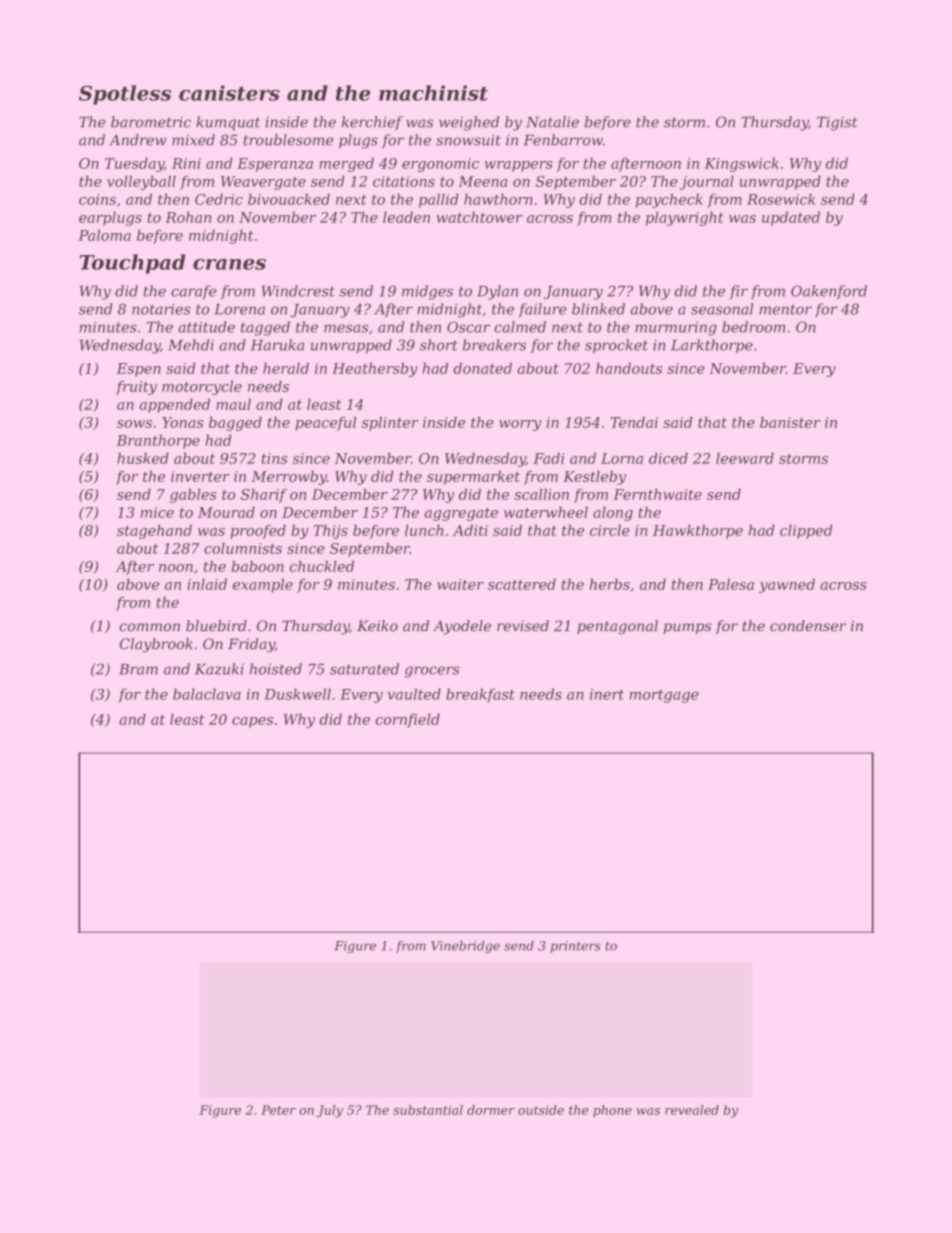 The height and width of the screenshot is (1233, 952). I want to click on phone, so click(612, 1111).
